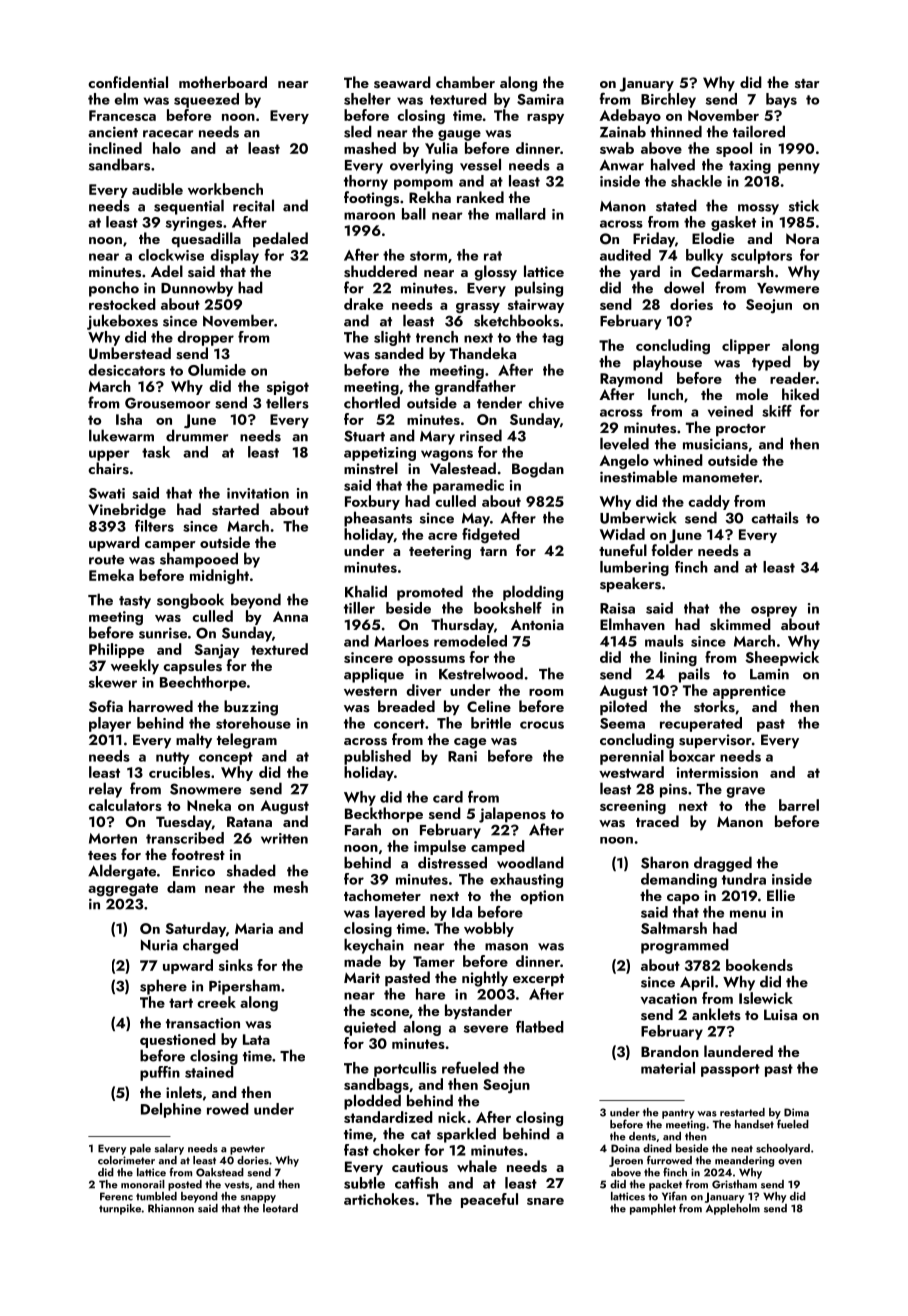 This screenshot has width=908, height=1316. Describe the element at coordinates (672, 550) in the screenshot. I see `folder` at that location.
